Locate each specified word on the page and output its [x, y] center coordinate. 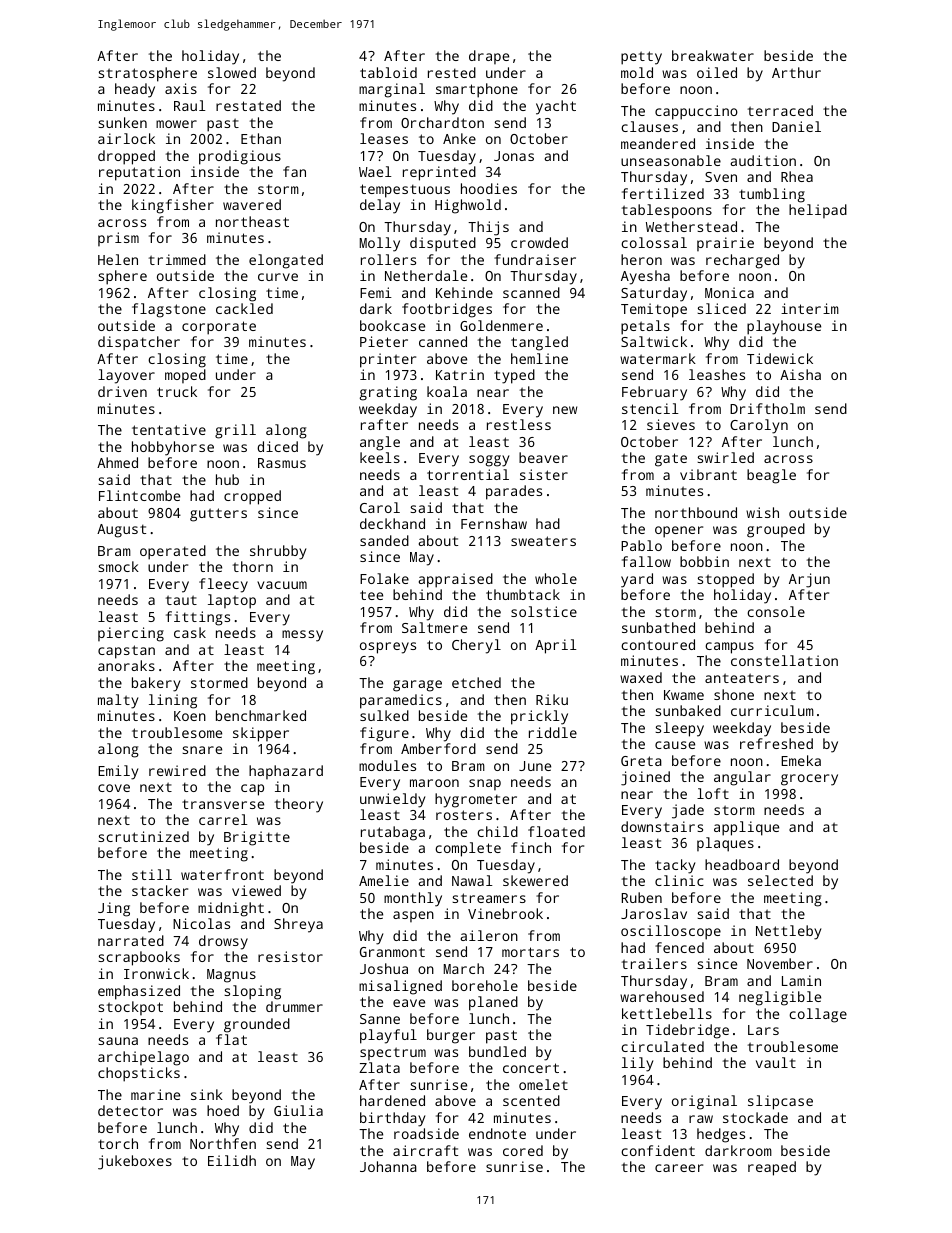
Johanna [388, 1166]
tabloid [388, 72]
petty [641, 58]
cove [114, 788]
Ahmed [117, 462]
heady [135, 90]
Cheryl [476, 646]
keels [380, 457]
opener [679, 532]
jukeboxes [135, 1162]
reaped [772, 1168]
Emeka [801, 760]
